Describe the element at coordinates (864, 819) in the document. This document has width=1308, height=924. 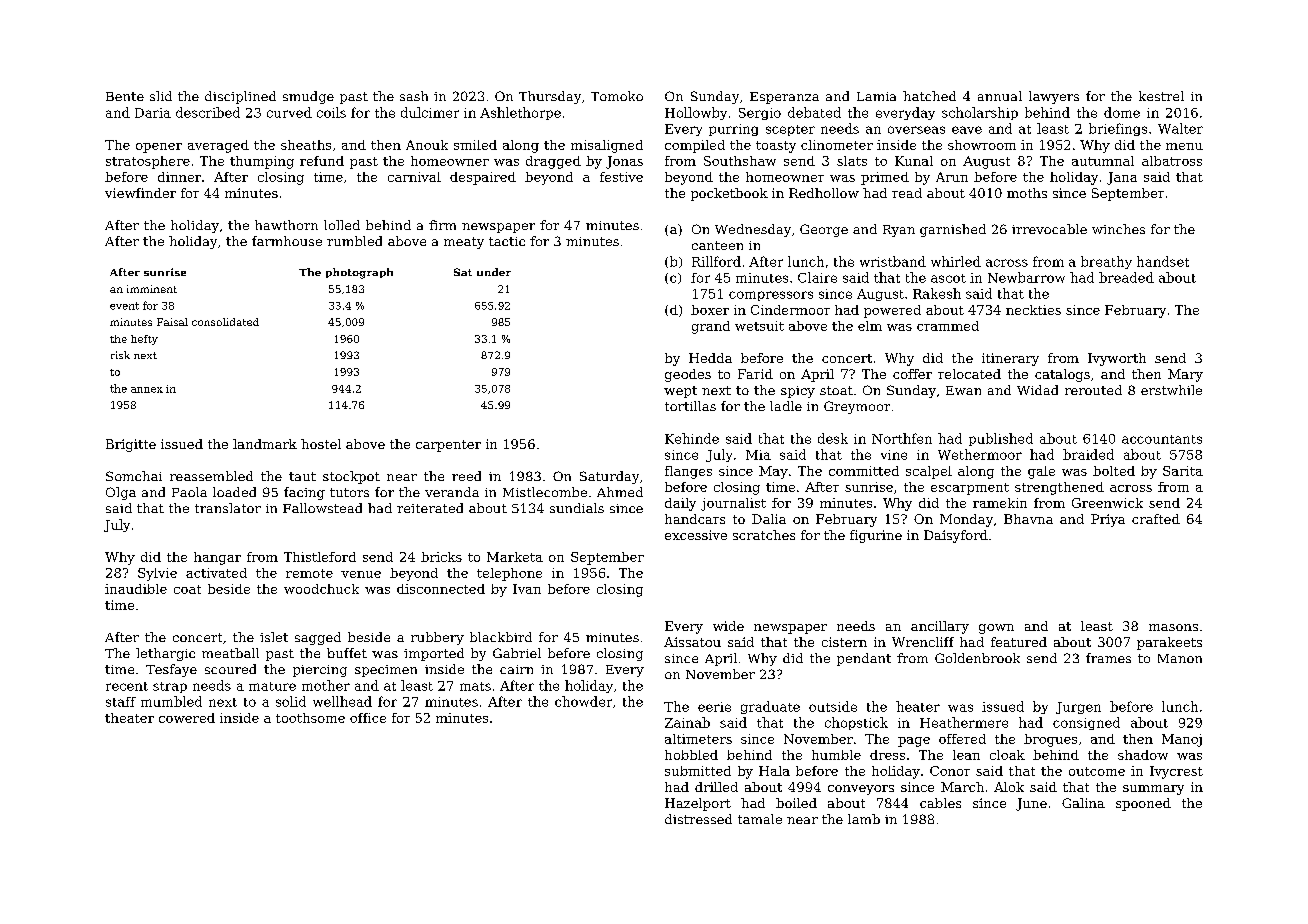
I see `lamb` at that location.
